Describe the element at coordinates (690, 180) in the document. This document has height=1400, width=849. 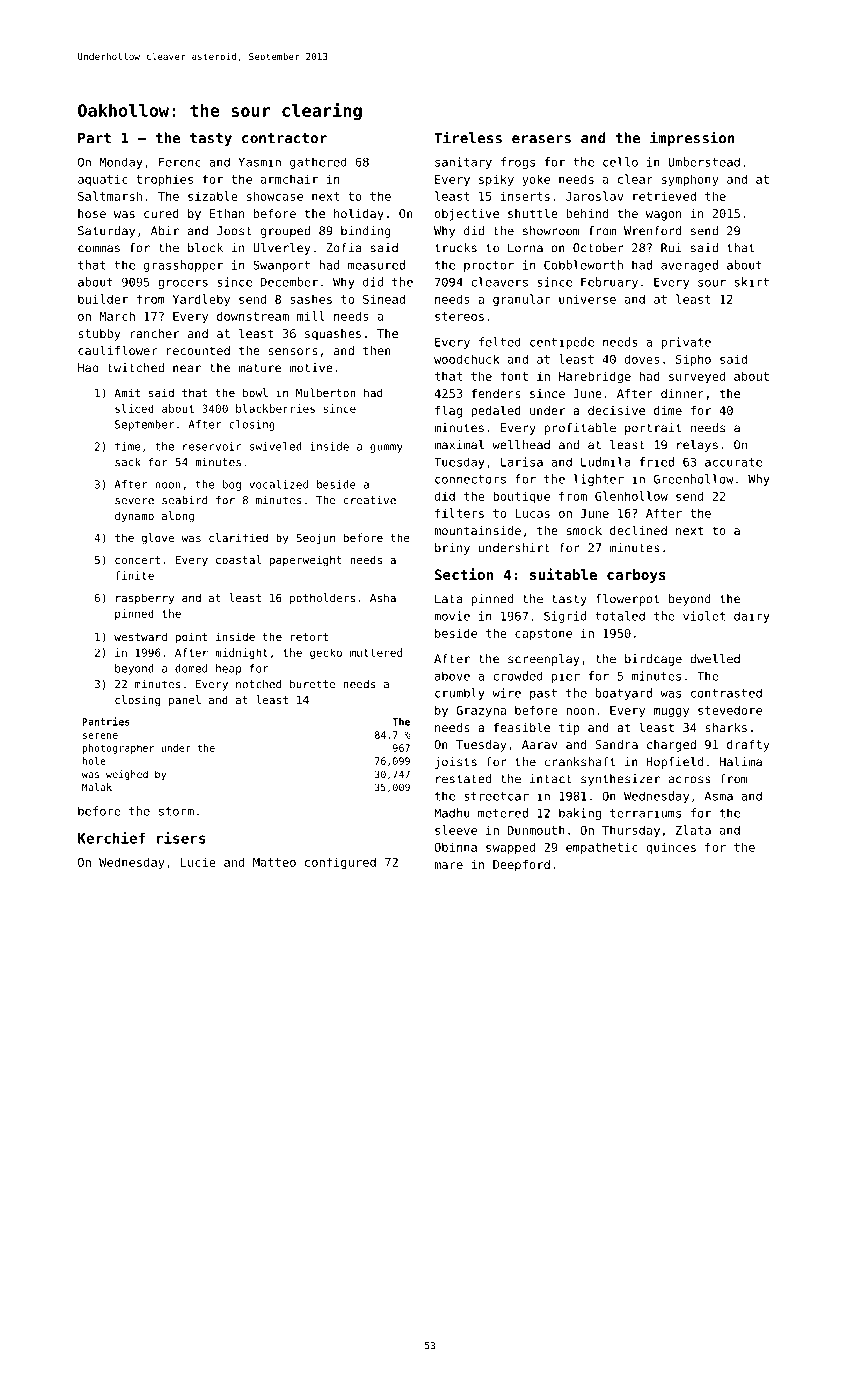
I see `symphony` at that location.
